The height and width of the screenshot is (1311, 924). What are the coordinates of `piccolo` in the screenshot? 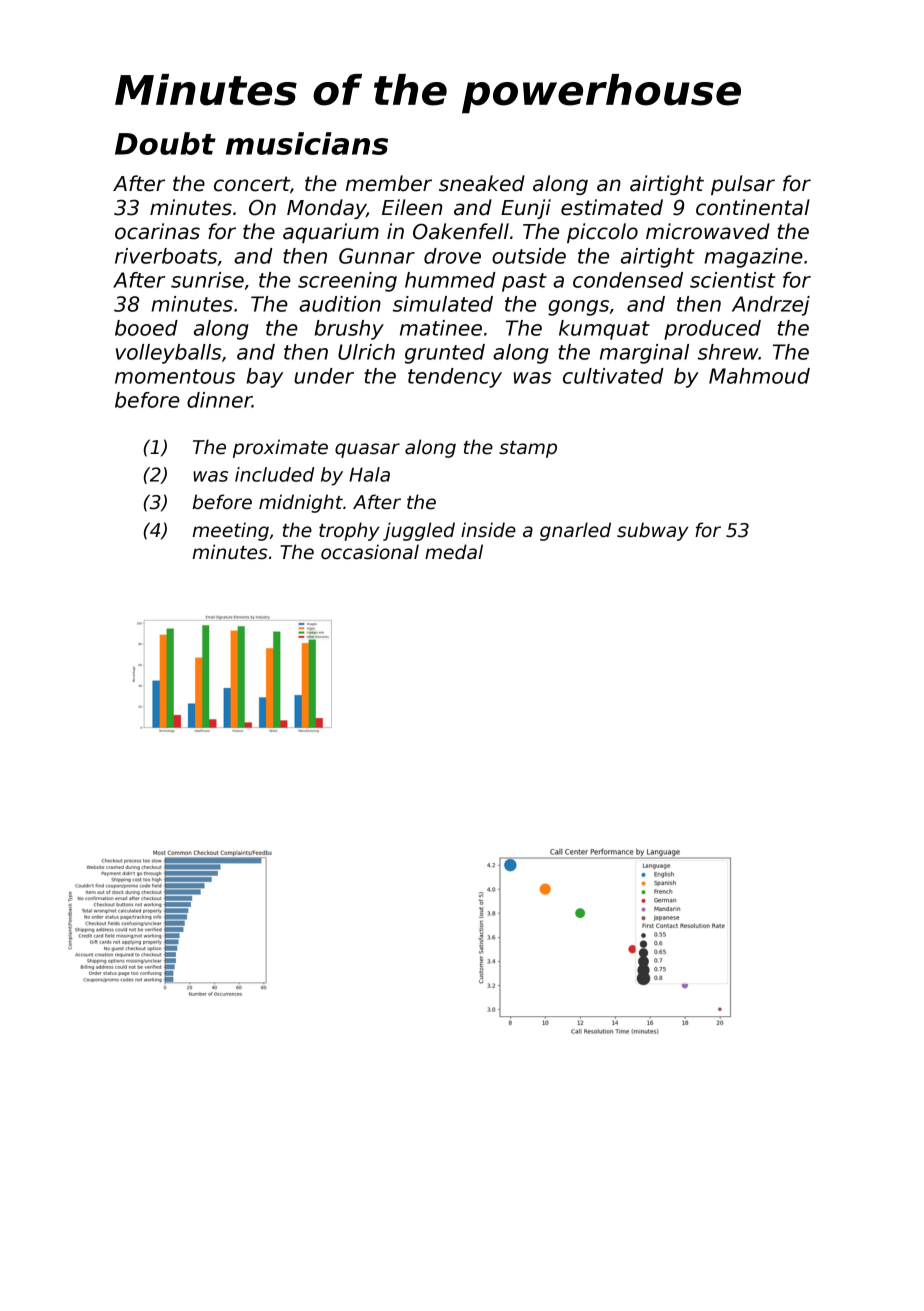 It's located at (602, 233).
